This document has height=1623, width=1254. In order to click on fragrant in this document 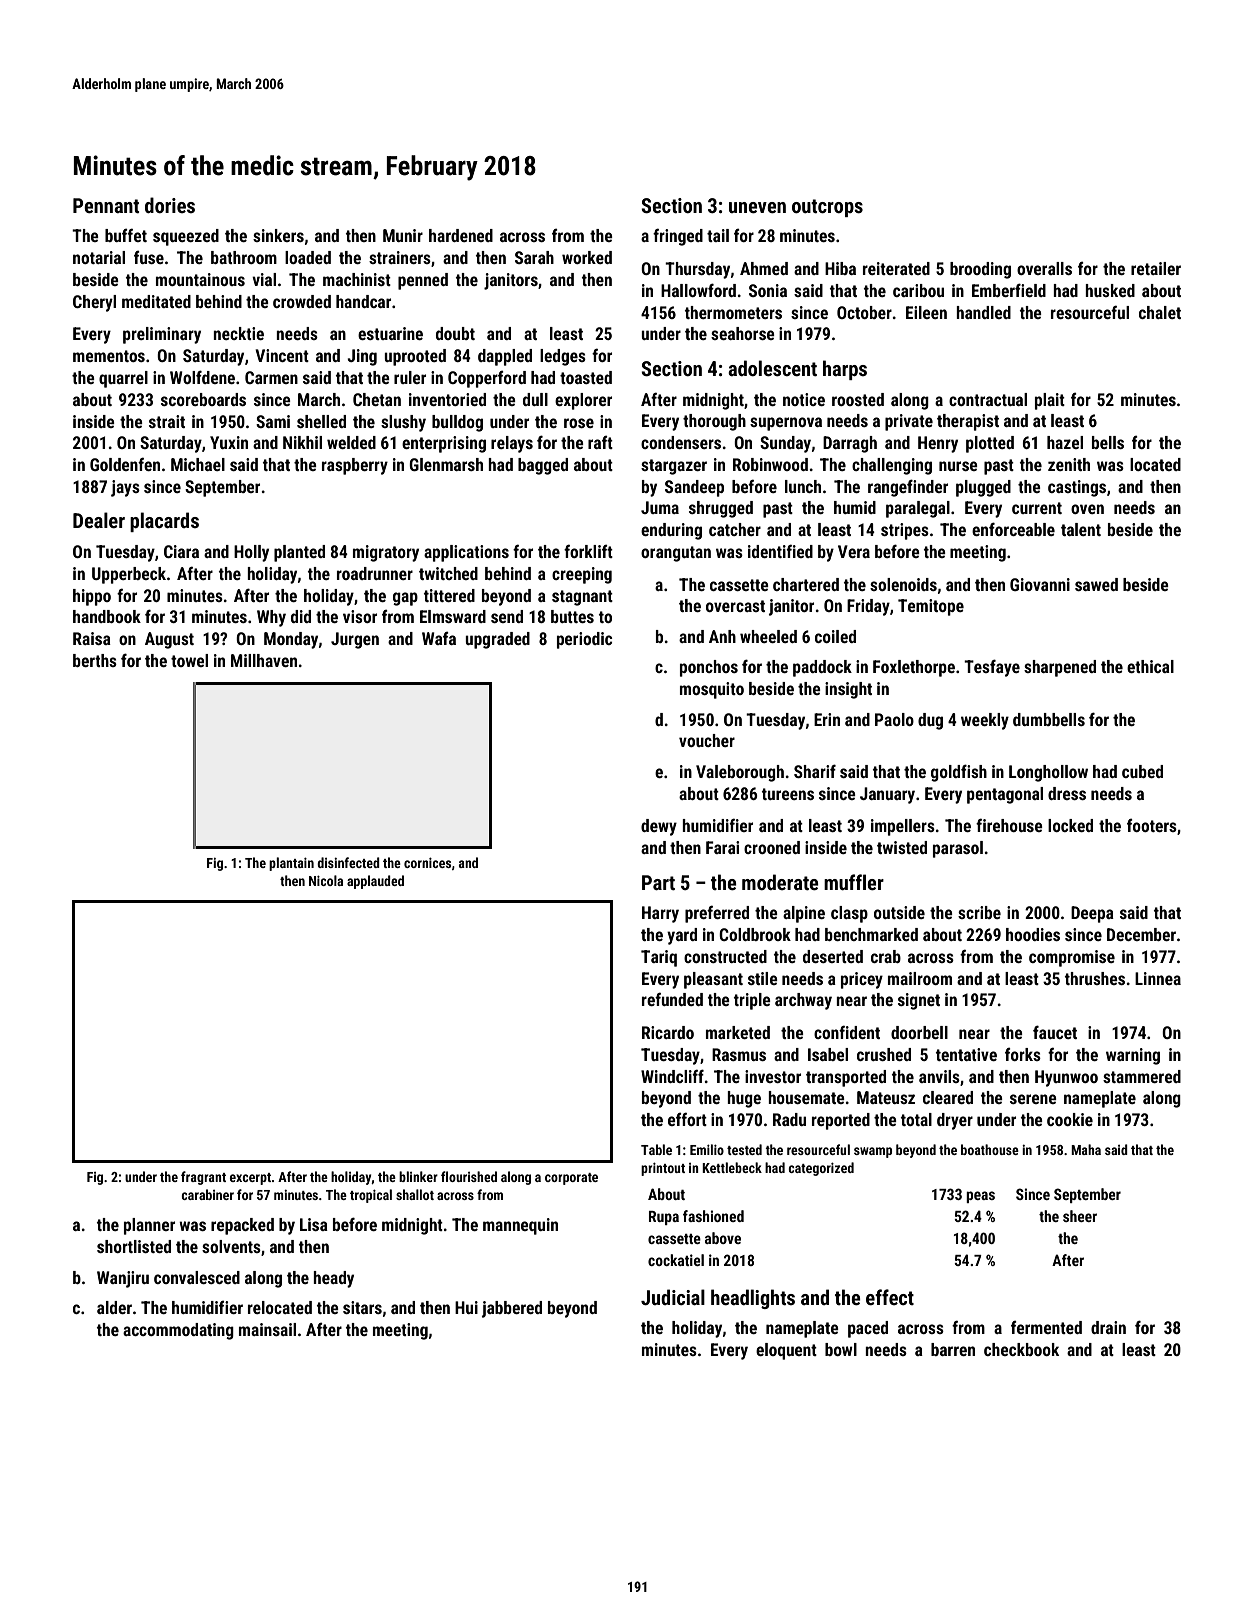, I will do `click(203, 1178)`.
